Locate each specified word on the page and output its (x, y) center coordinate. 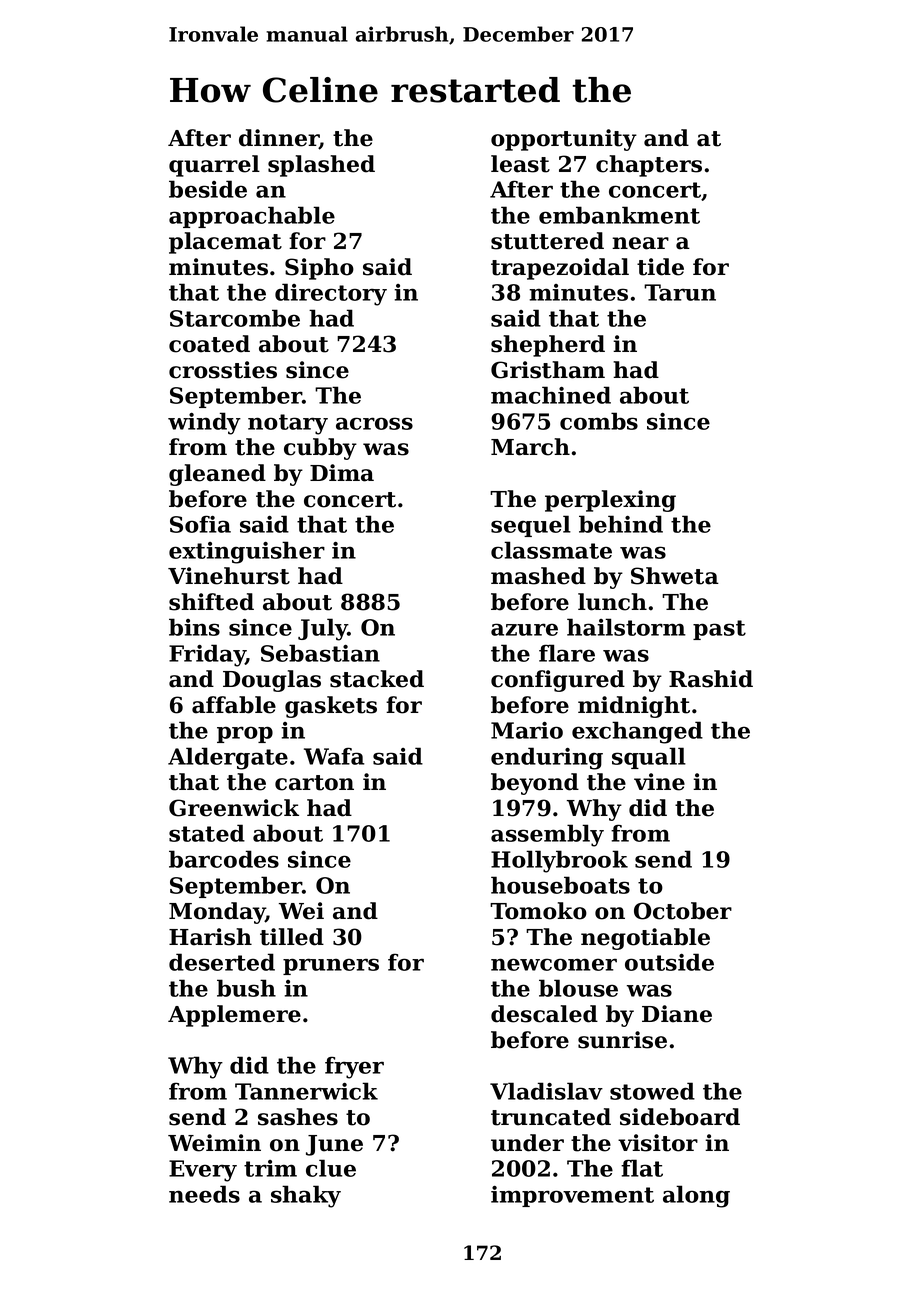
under (527, 1143)
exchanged (637, 732)
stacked (377, 679)
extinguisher (247, 552)
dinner (279, 139)
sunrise (622, 1040)
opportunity (564, 140)
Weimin (214, 1143)
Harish (210, 937)
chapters (649, 166)
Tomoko (538, 911)
